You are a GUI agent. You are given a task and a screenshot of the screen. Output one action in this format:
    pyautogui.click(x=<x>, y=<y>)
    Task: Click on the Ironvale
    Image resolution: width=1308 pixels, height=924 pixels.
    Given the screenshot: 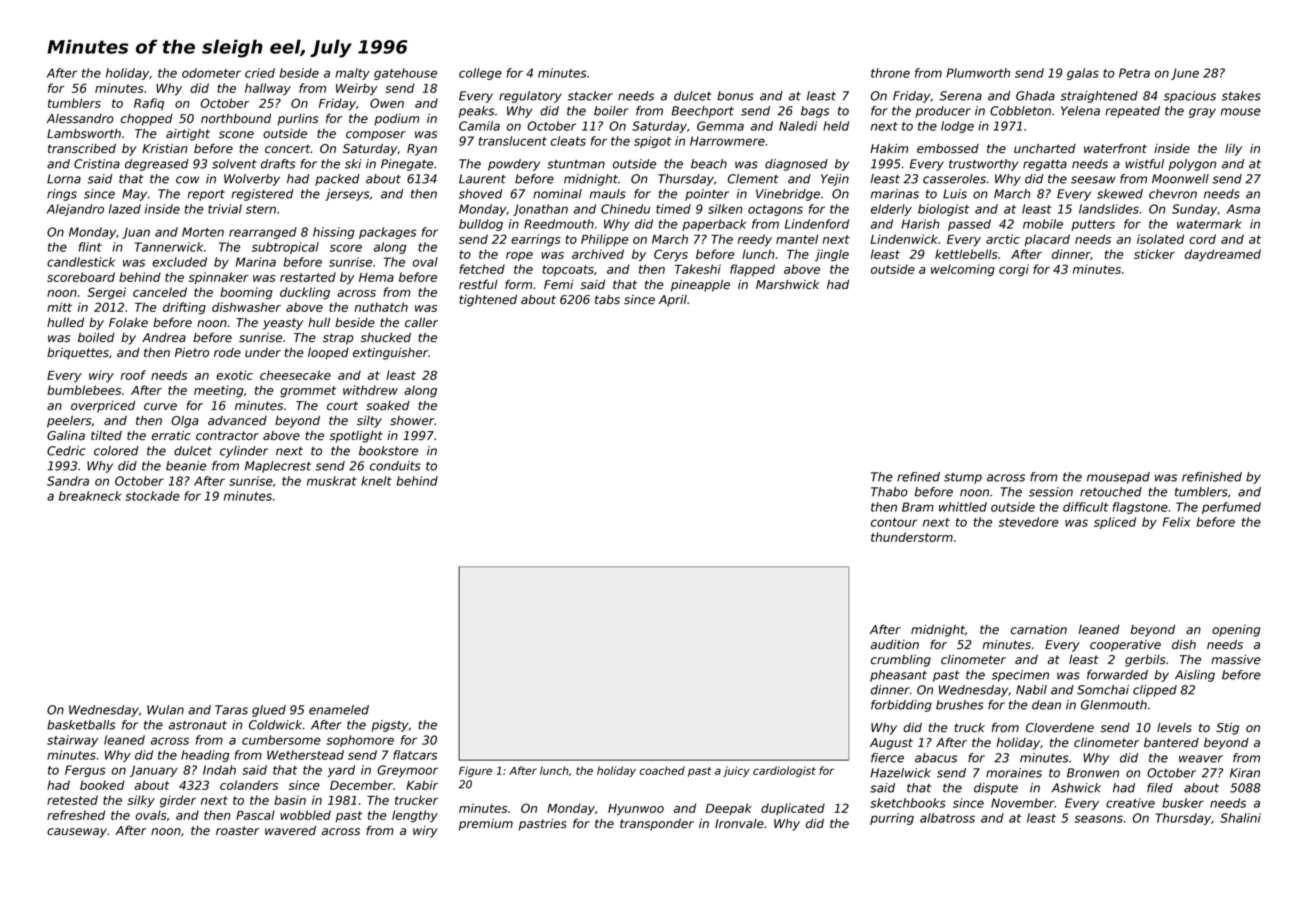 What is the action you would take?
    pyautogui.click(x=739, y=824)
